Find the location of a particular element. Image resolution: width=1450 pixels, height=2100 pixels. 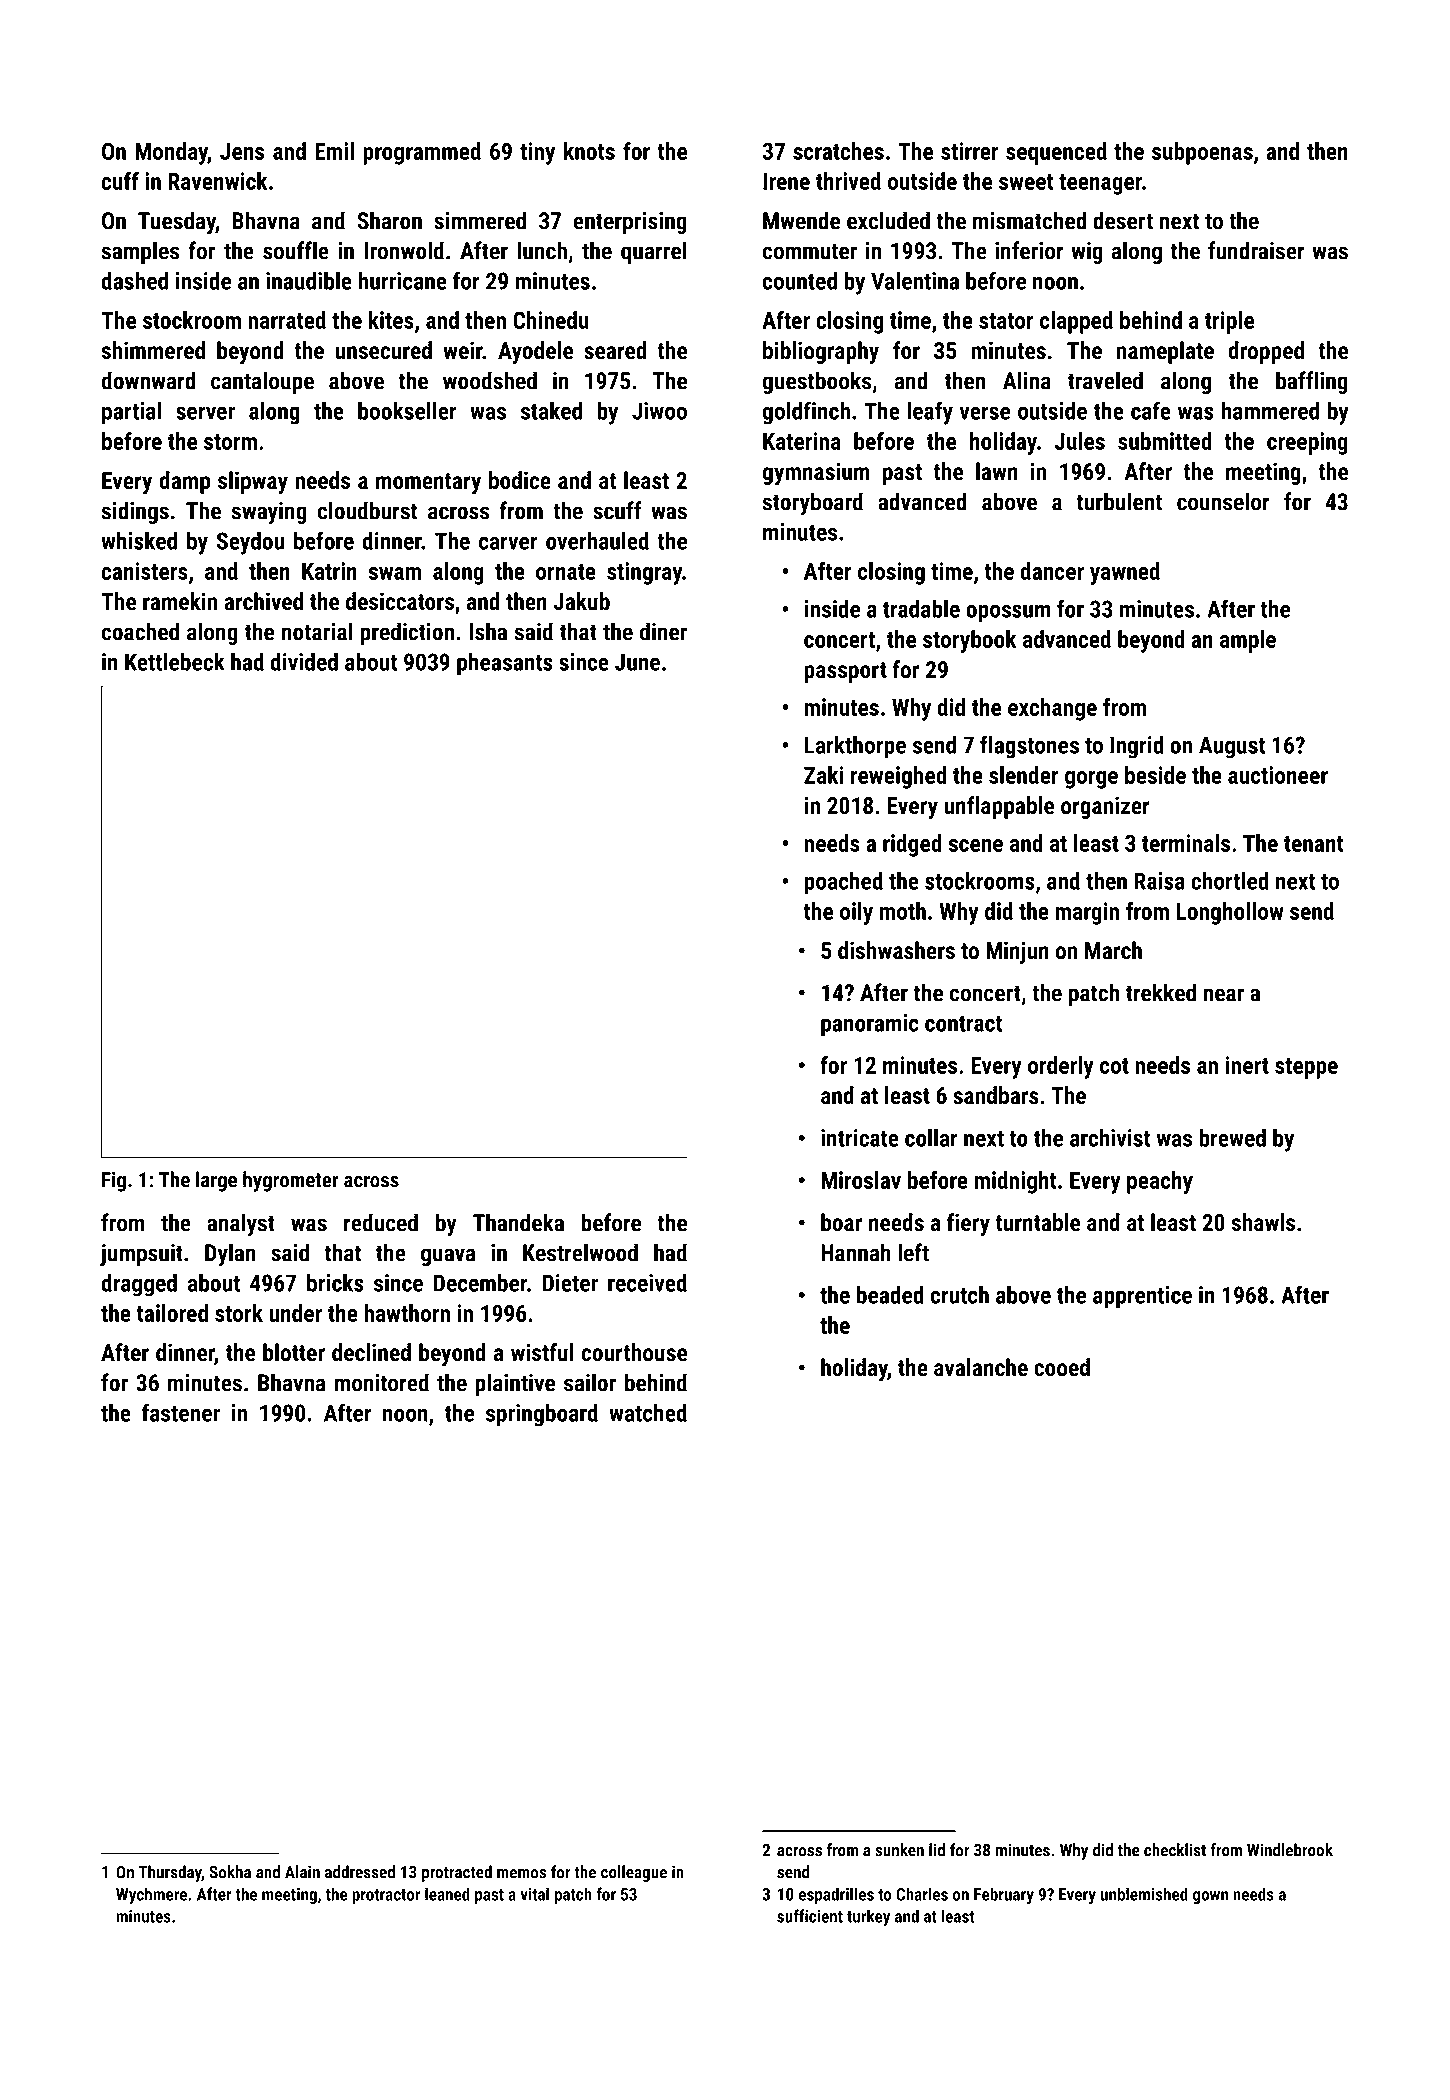

shawls is located at coordinates (1263, 1222).
